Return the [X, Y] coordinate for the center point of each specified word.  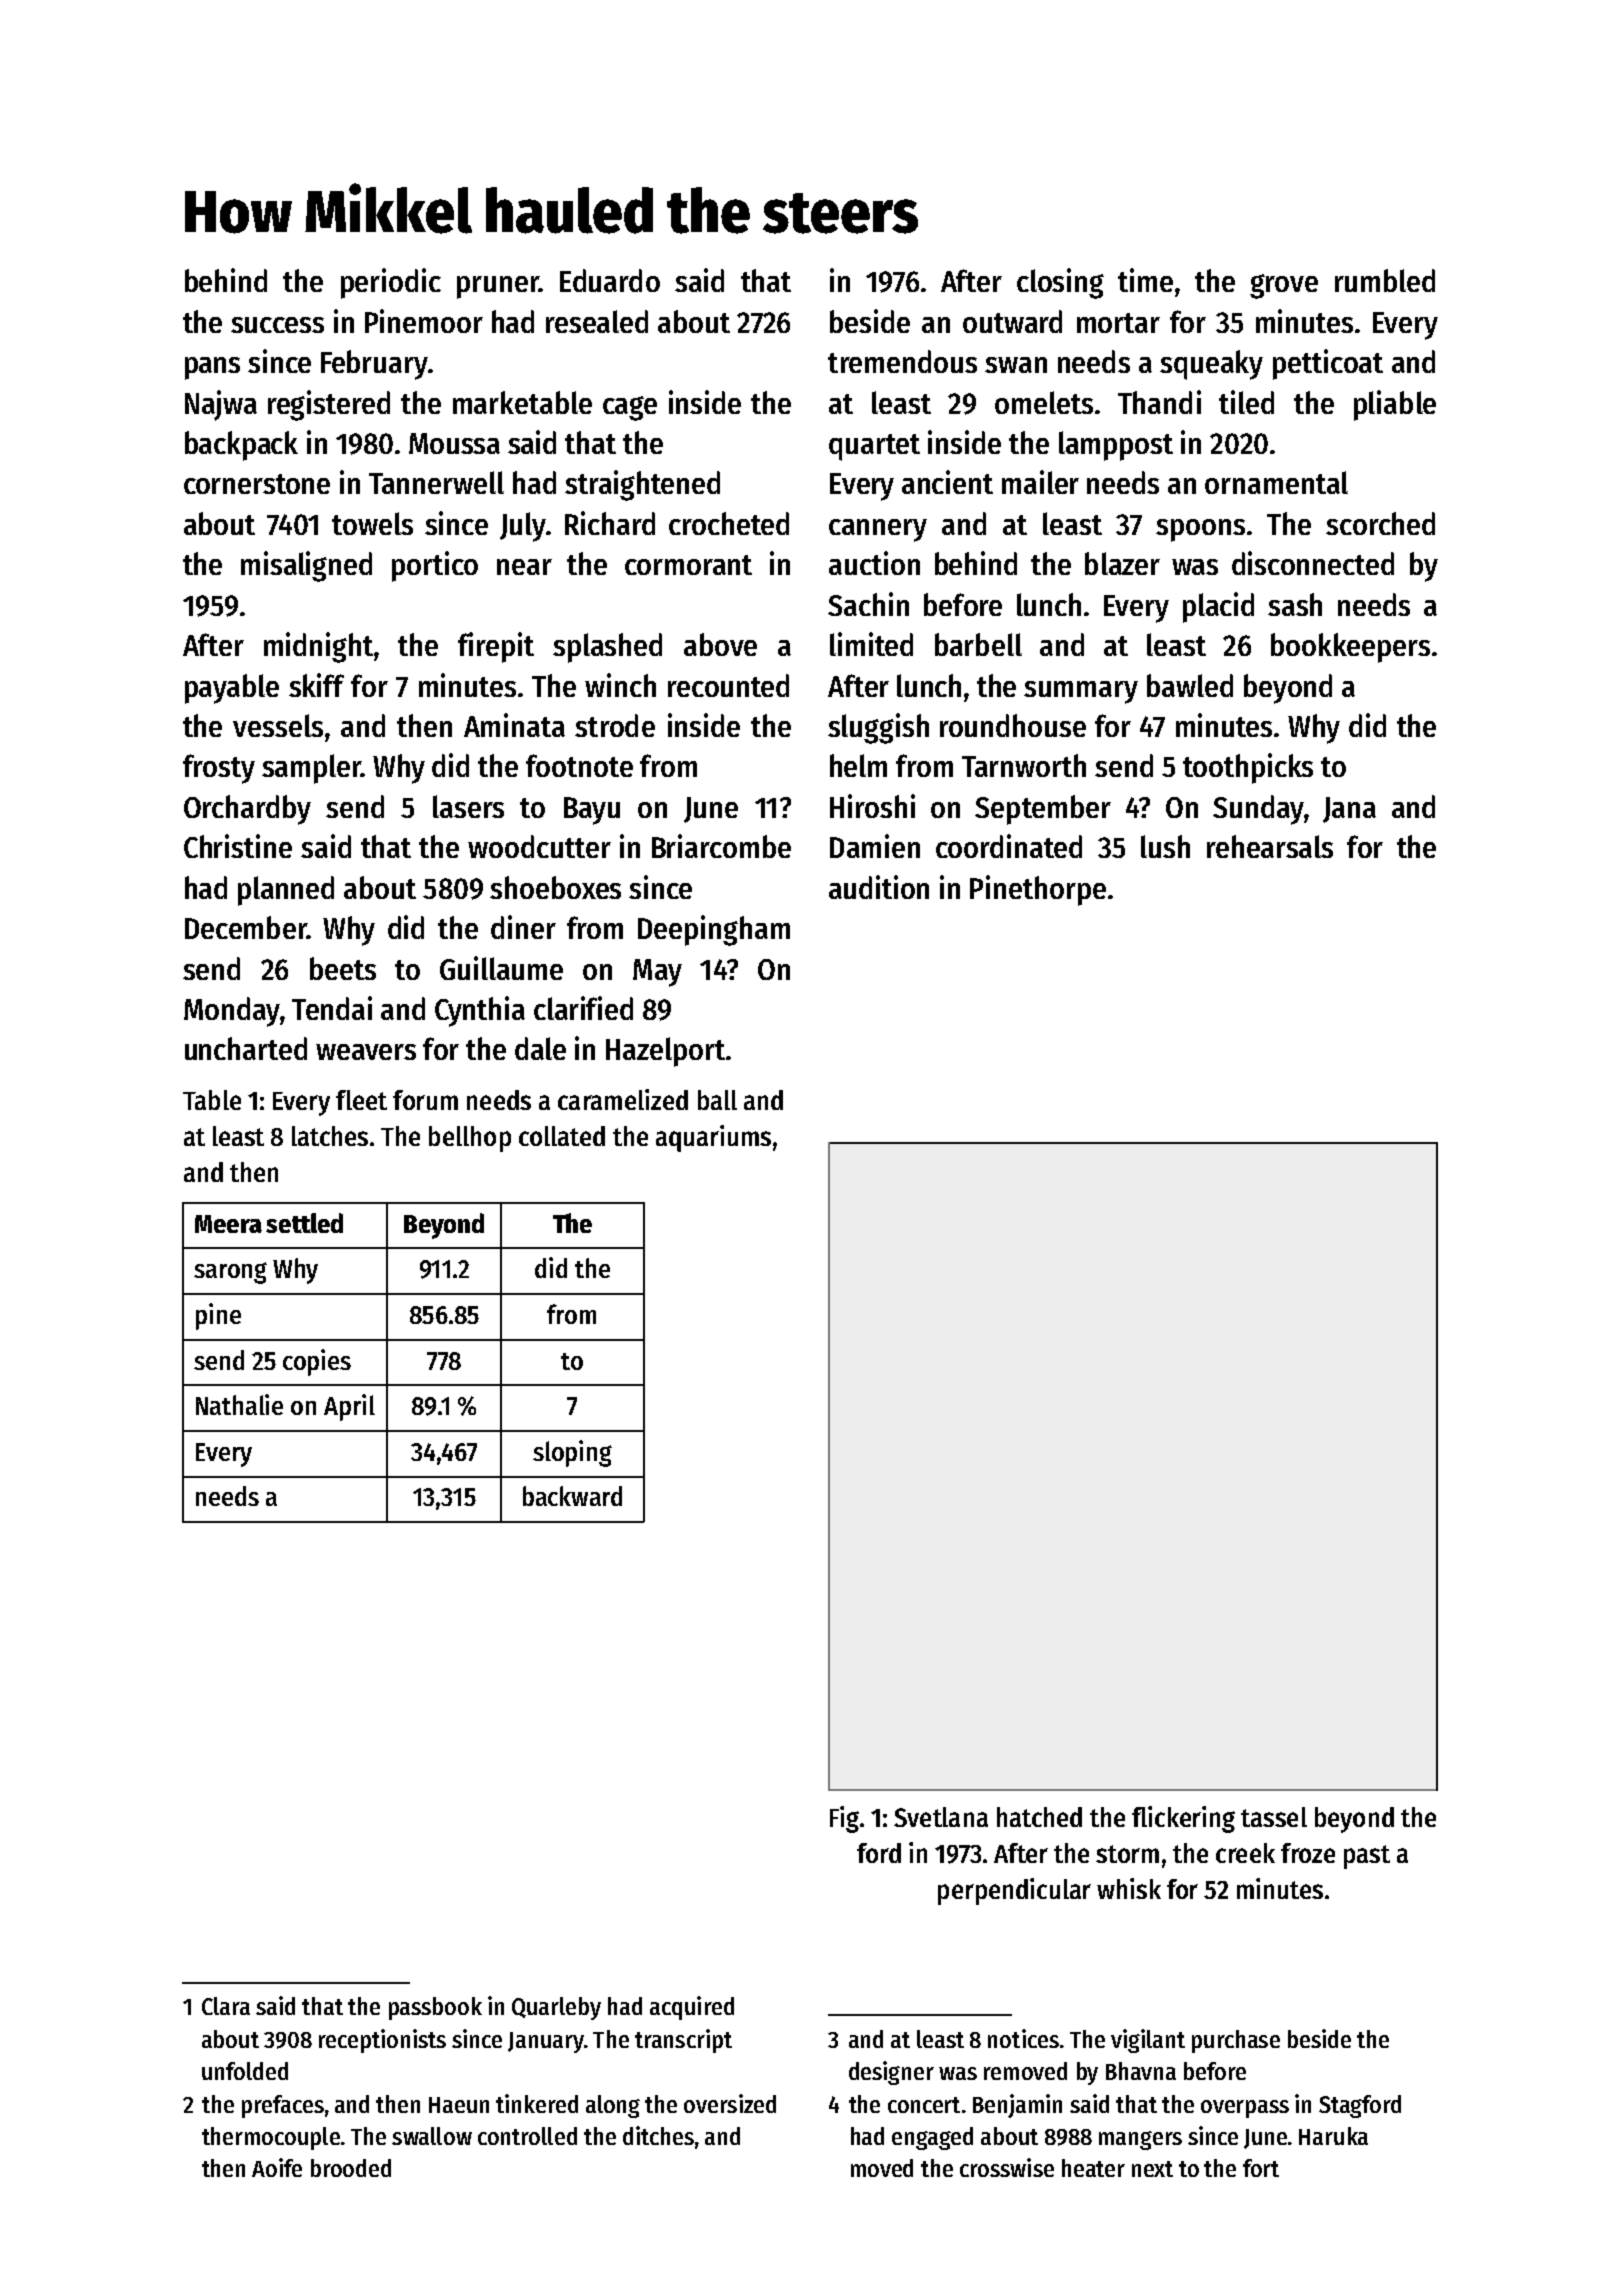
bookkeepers [1350, 648]
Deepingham [714, 930]
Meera [228, 1224]
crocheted [729, 523]
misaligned [306, 566]
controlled [527, 2136]
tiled [1246, 402]
